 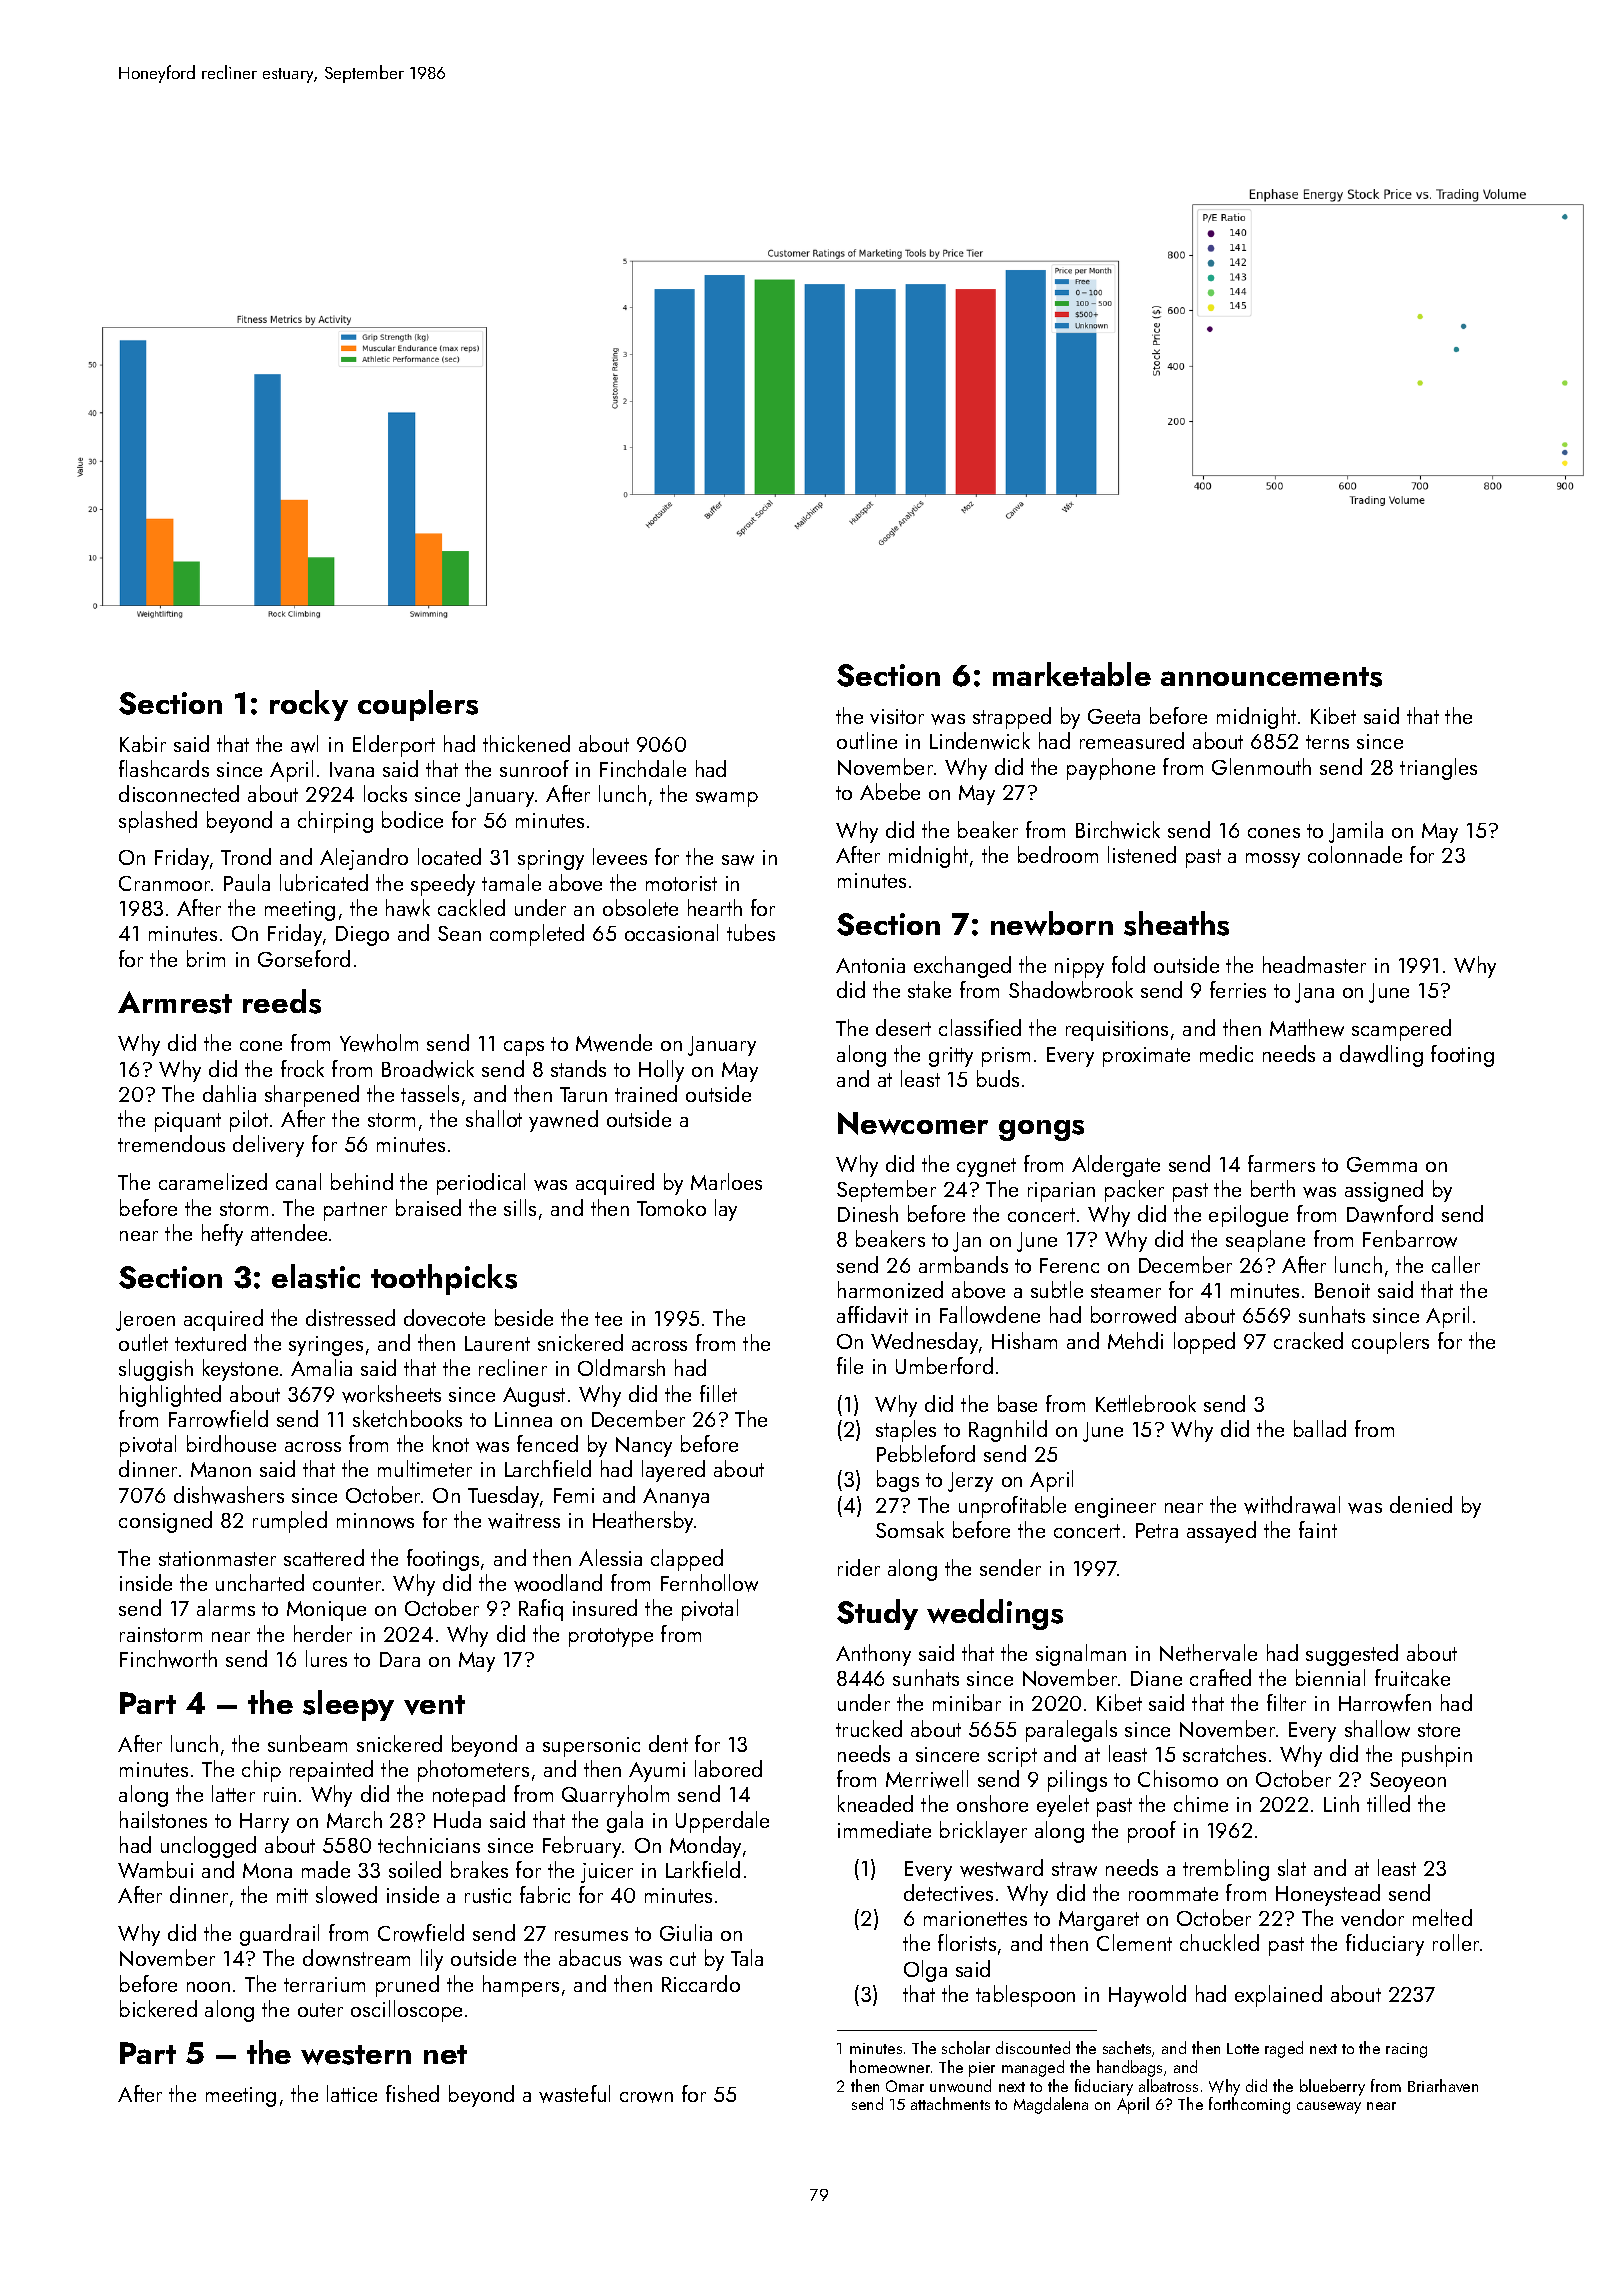 I want to click on announcements, so click(x=1271, y=677).
